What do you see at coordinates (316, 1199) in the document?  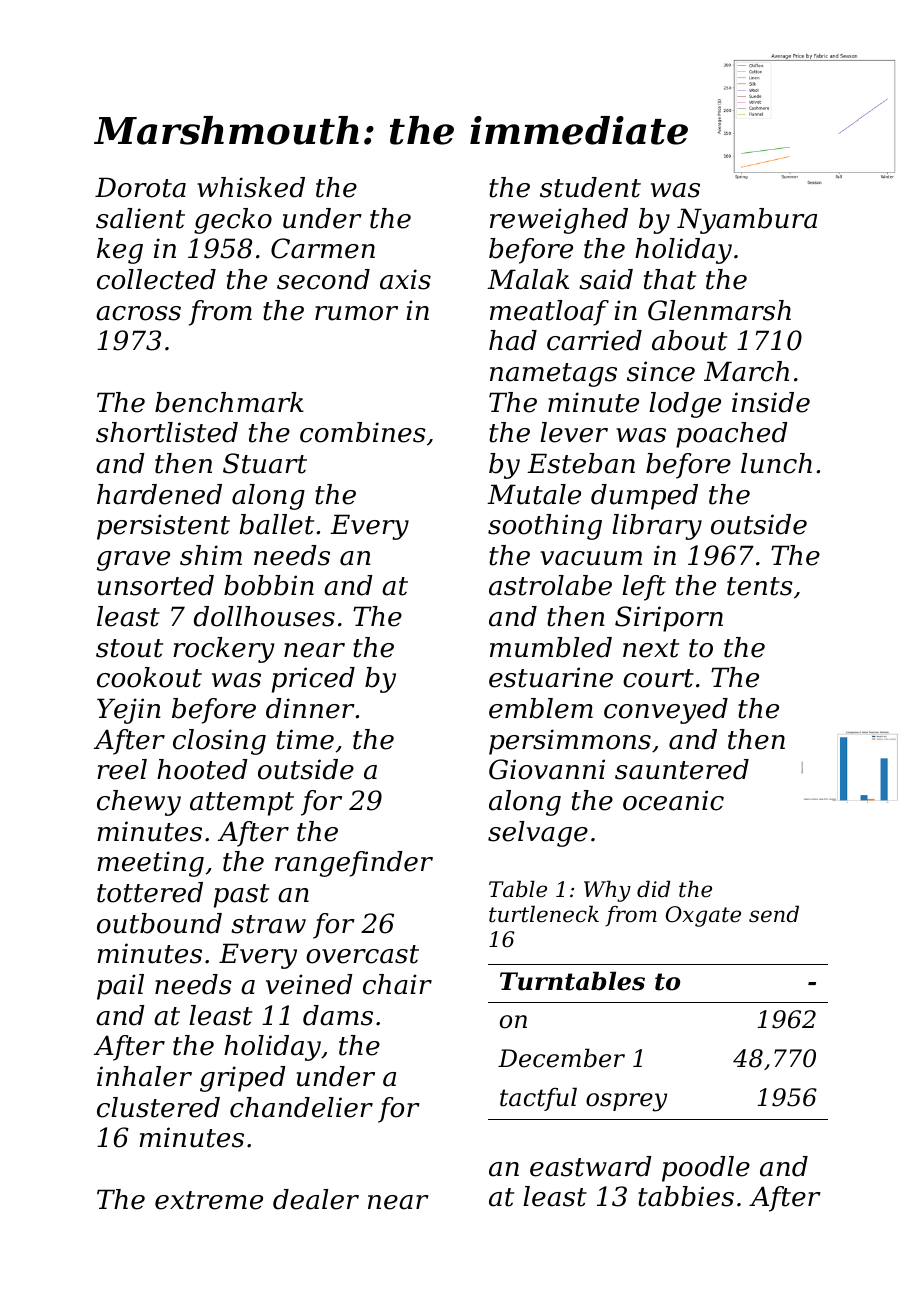 I see `dealer` at bounding box center [316, 1199].
